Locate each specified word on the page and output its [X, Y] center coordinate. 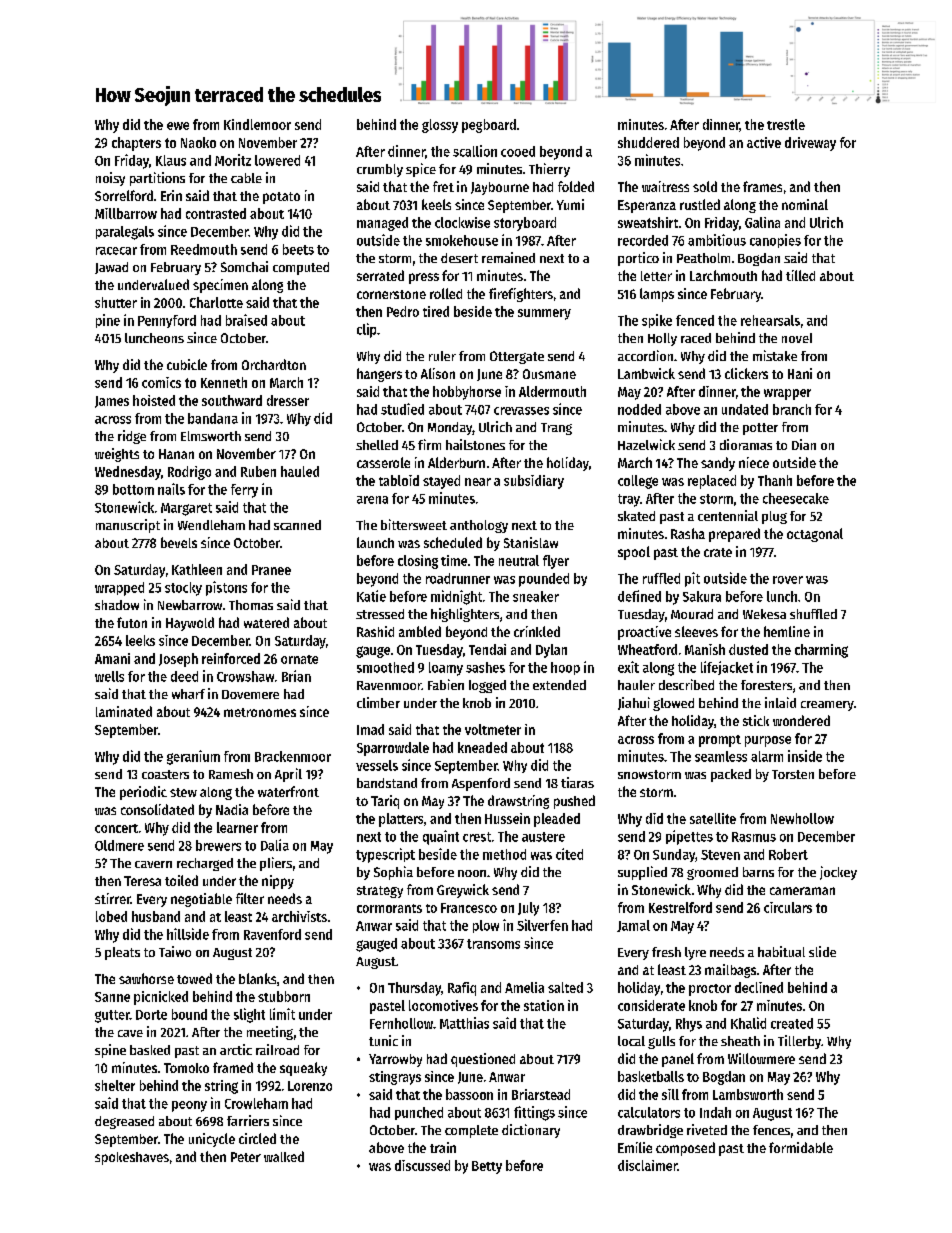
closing [418, 562]
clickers [746, 373]
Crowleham [256, 1103]
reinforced [231, 658]
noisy [110, 179]
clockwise [462, 222]
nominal [805, 204]
